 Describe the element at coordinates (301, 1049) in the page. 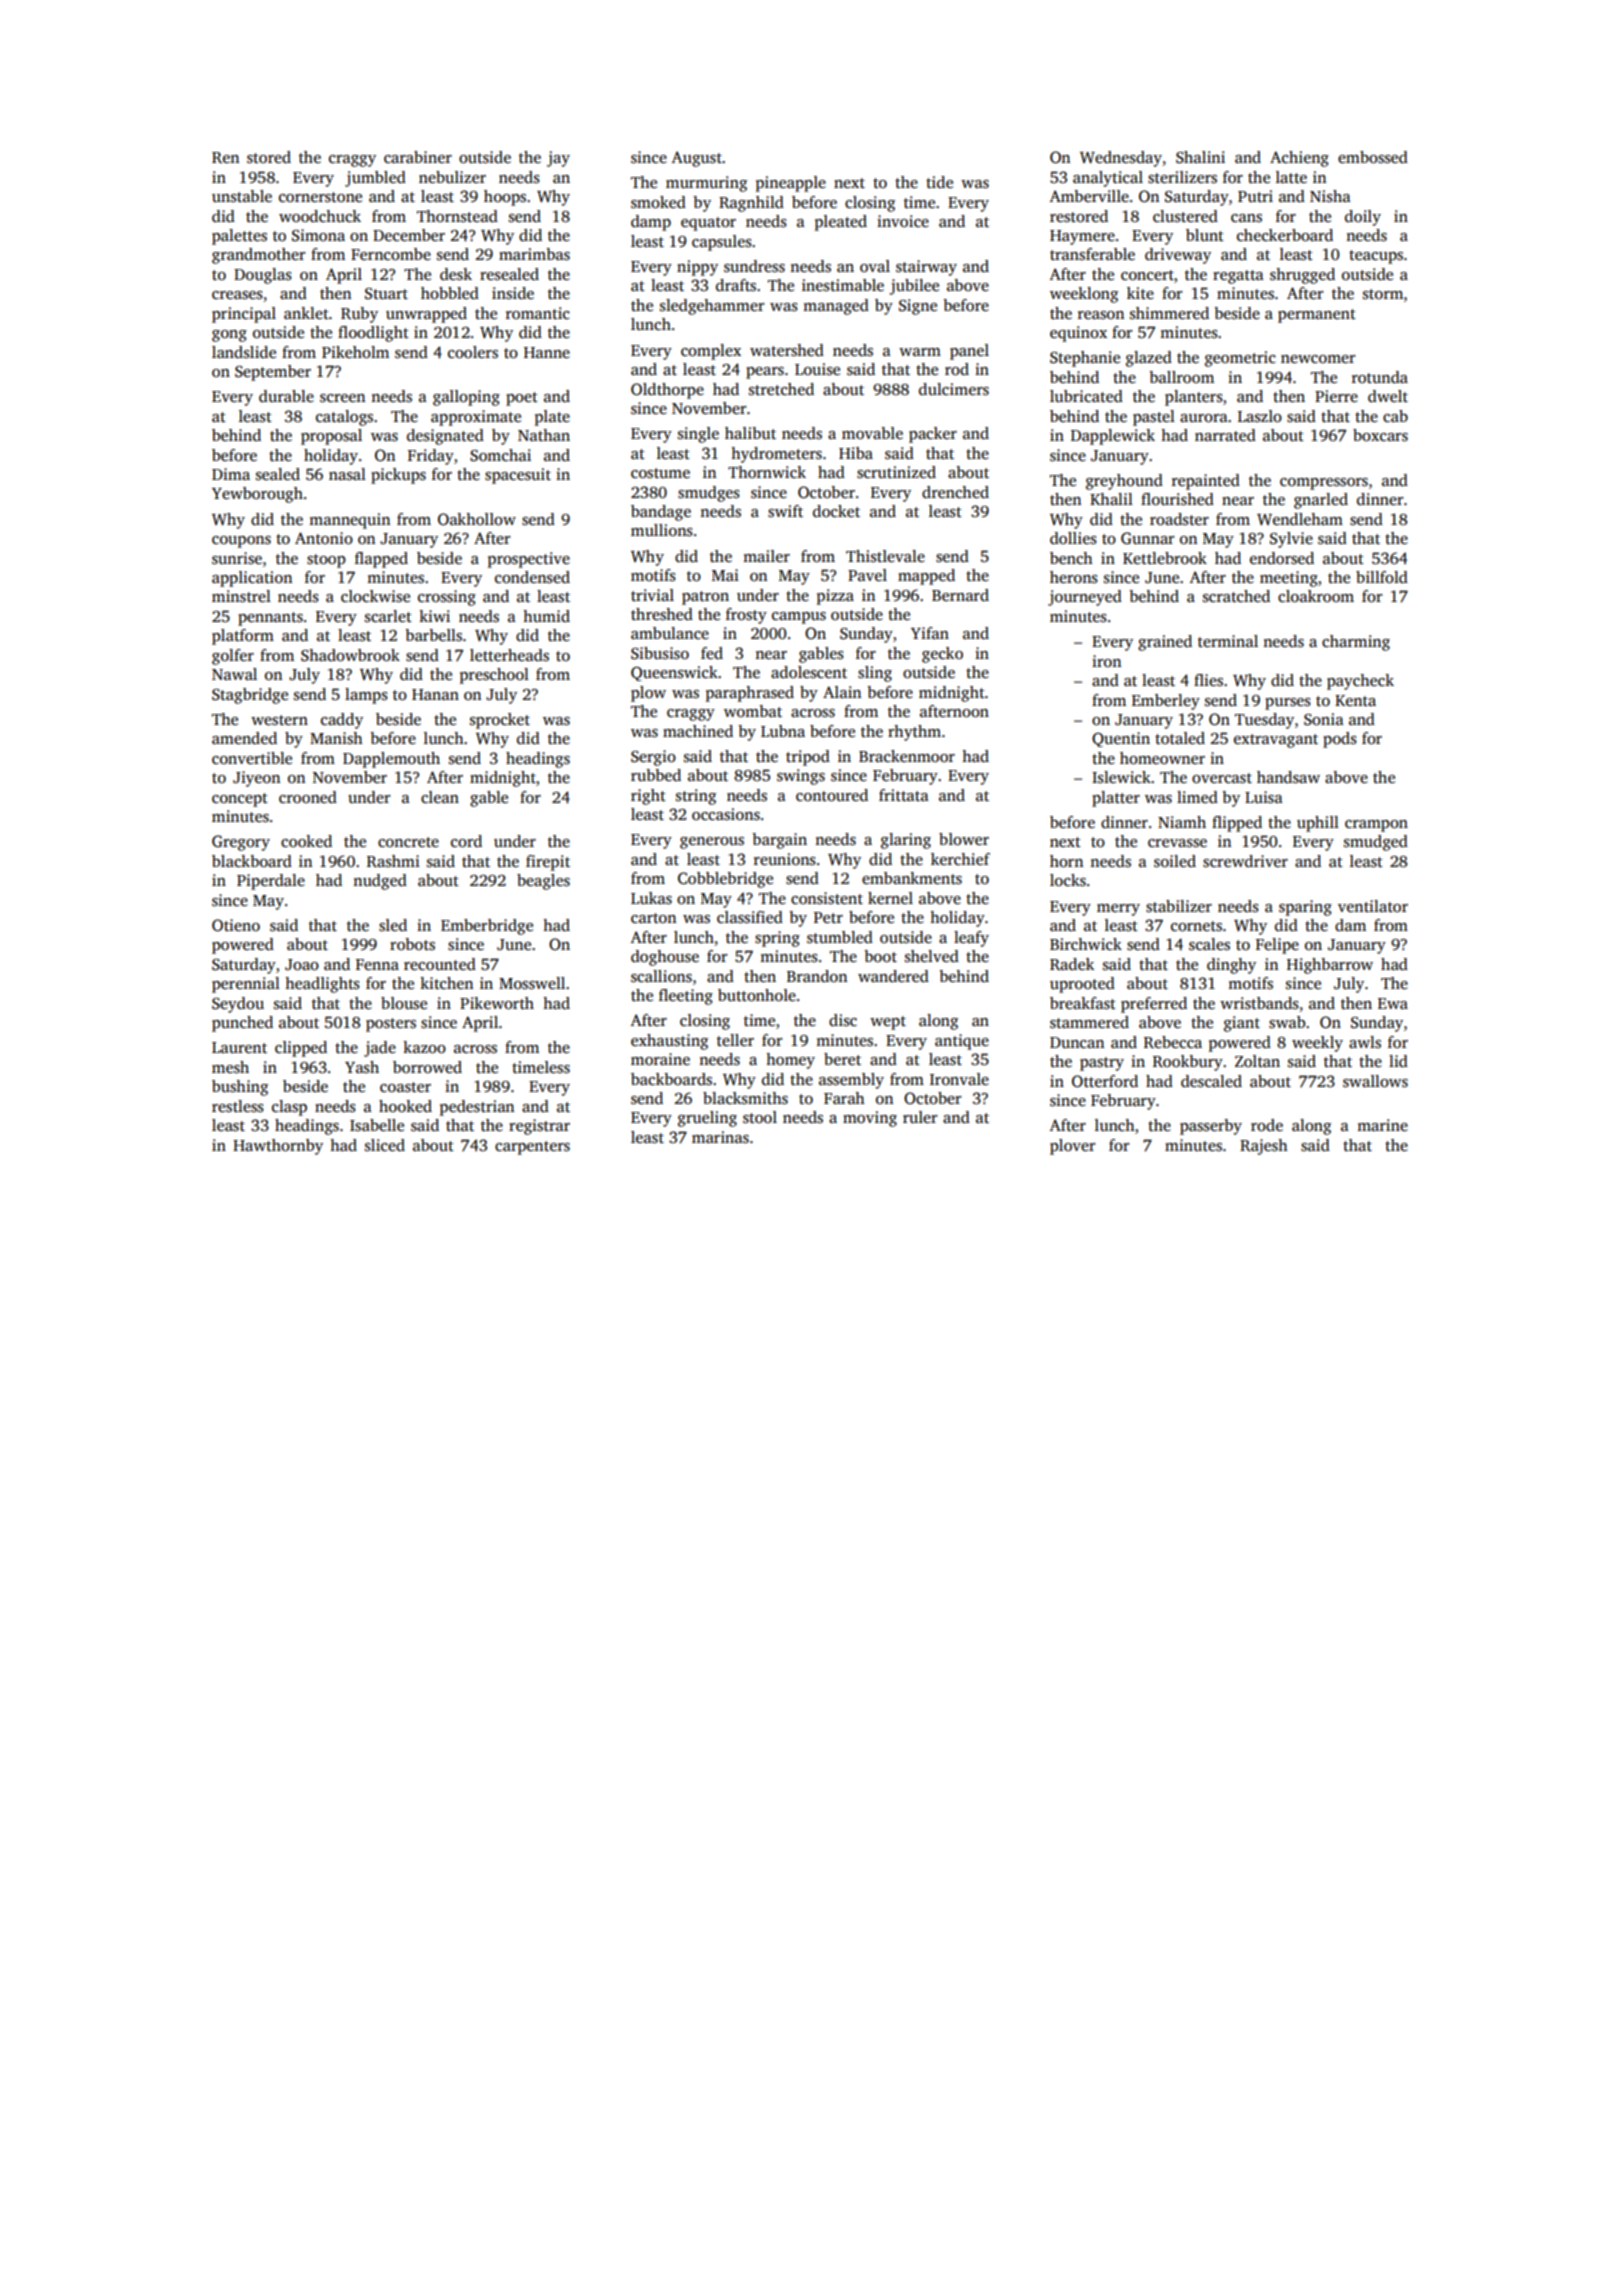

I see `clipped` at that location.
